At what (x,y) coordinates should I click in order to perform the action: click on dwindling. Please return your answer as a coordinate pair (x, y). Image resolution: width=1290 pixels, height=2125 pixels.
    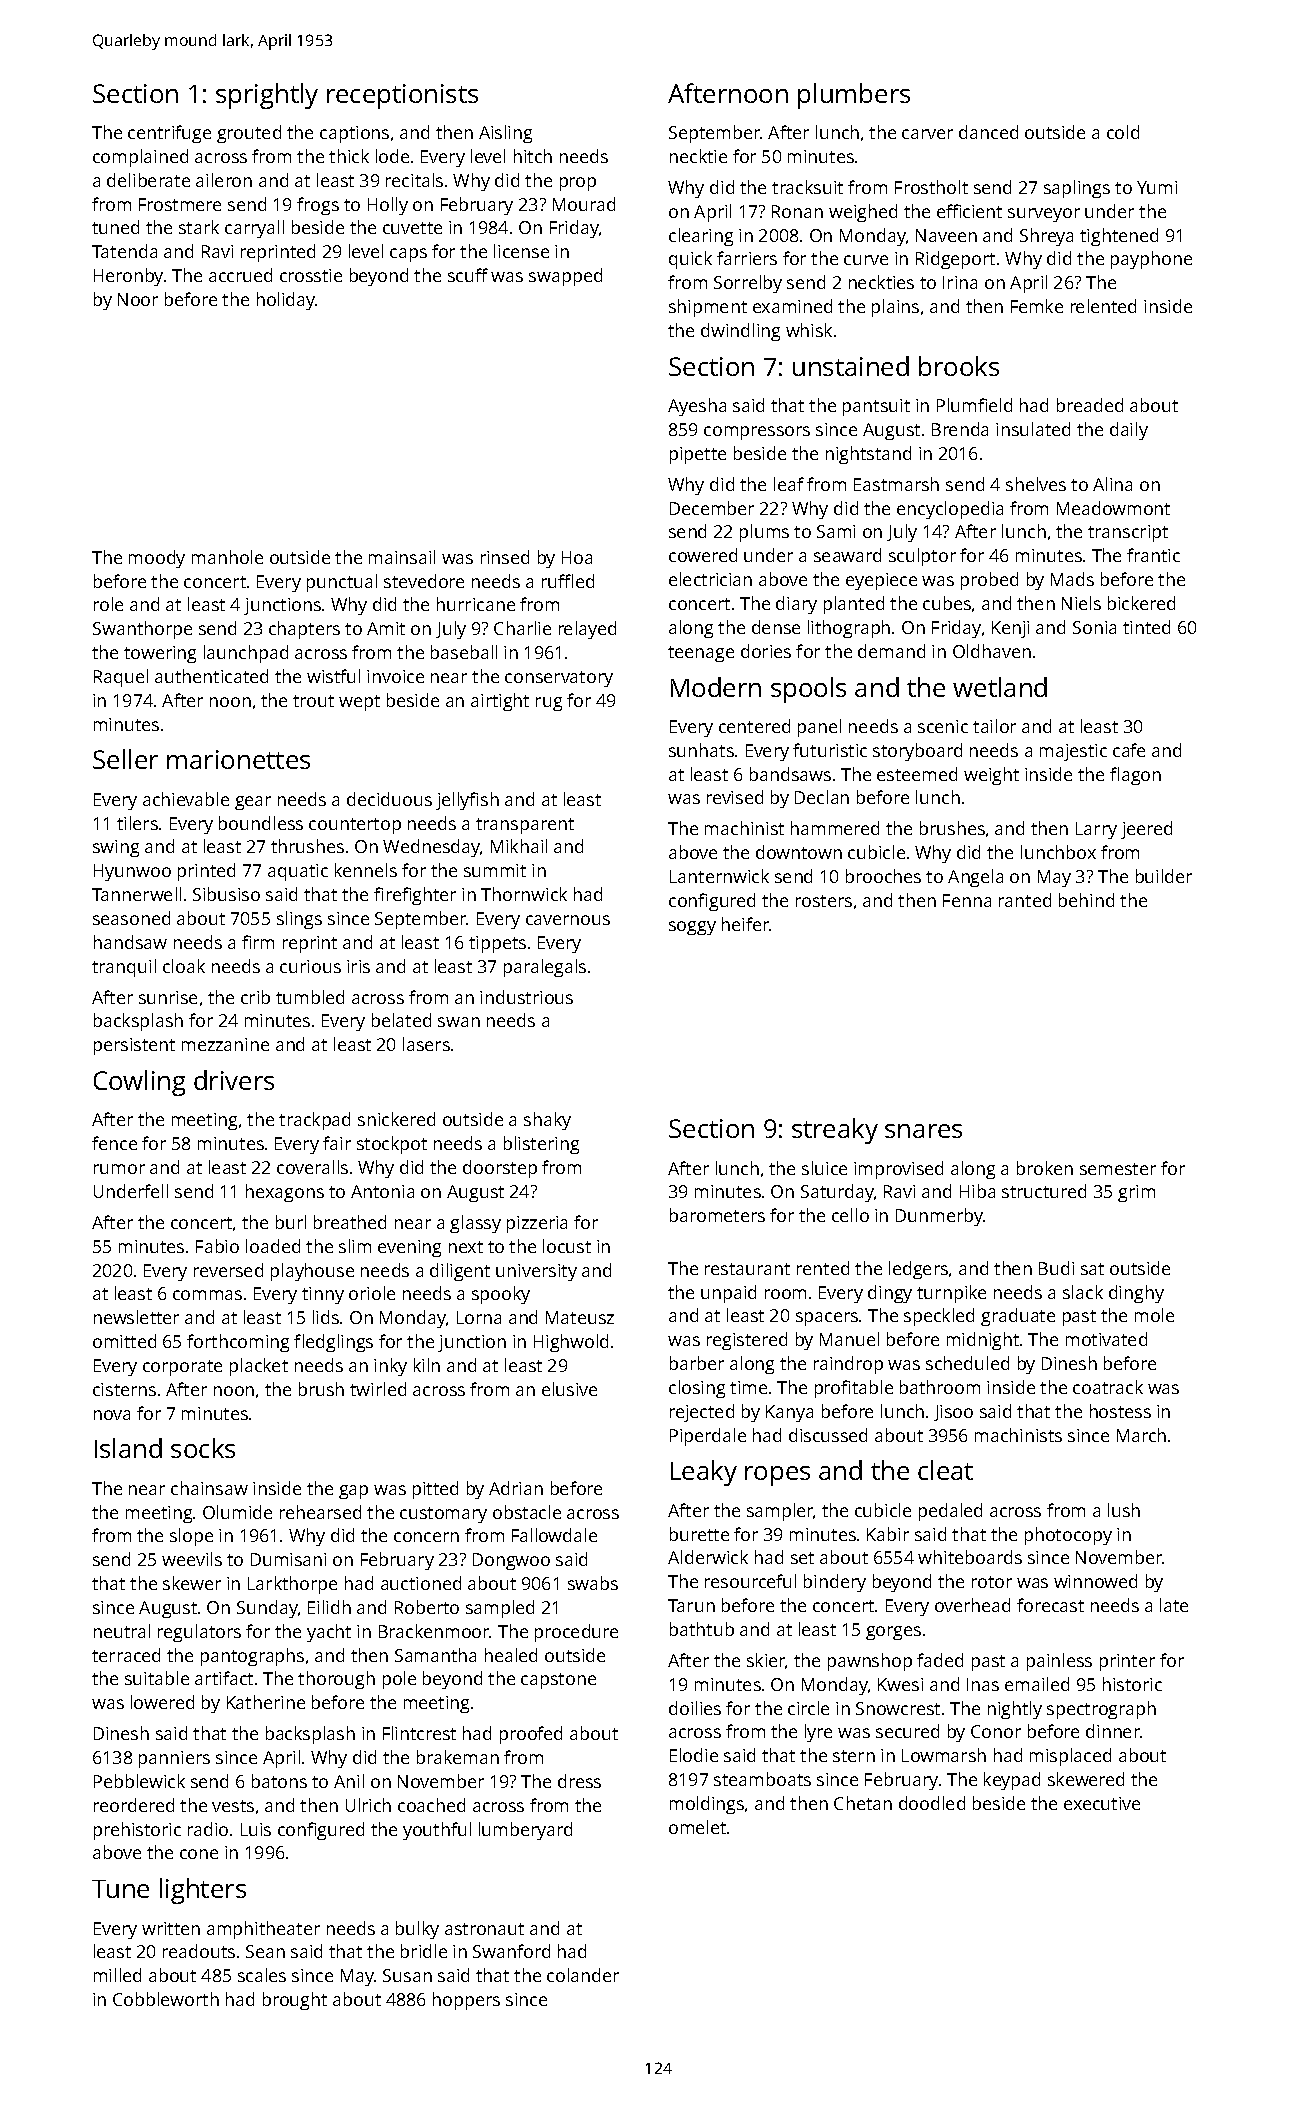
    Looking at the image, I should click on (740, 332).
